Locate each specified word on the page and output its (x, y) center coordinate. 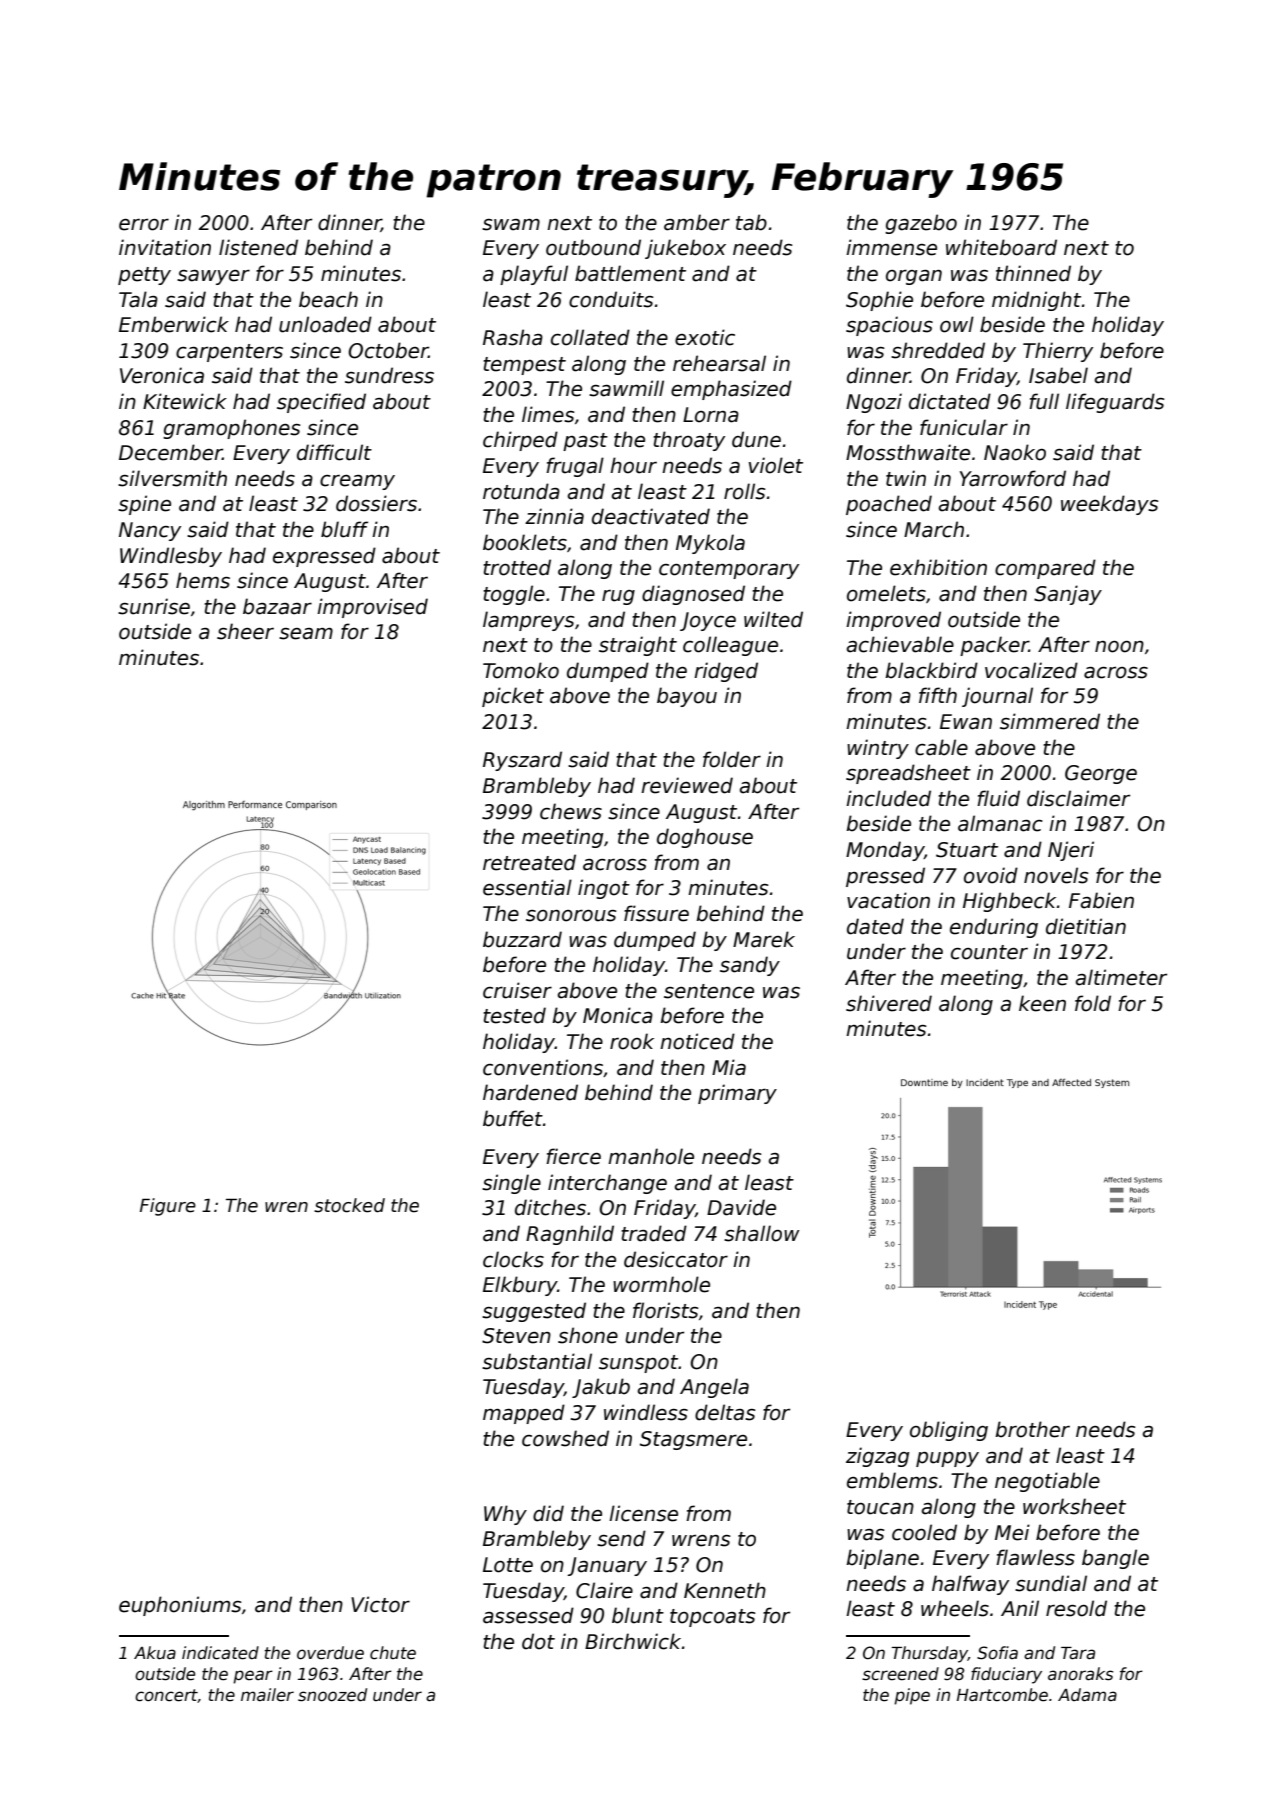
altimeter (1121, 977)
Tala (138, 299)
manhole (651, 1156)
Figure (168, 1207)
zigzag (877, 1457)
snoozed (332, 1695)
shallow (761, 1233)
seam (306, 634)
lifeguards (1115, 403)
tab (751, 222)
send (621, 1538)
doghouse (705, 838)
